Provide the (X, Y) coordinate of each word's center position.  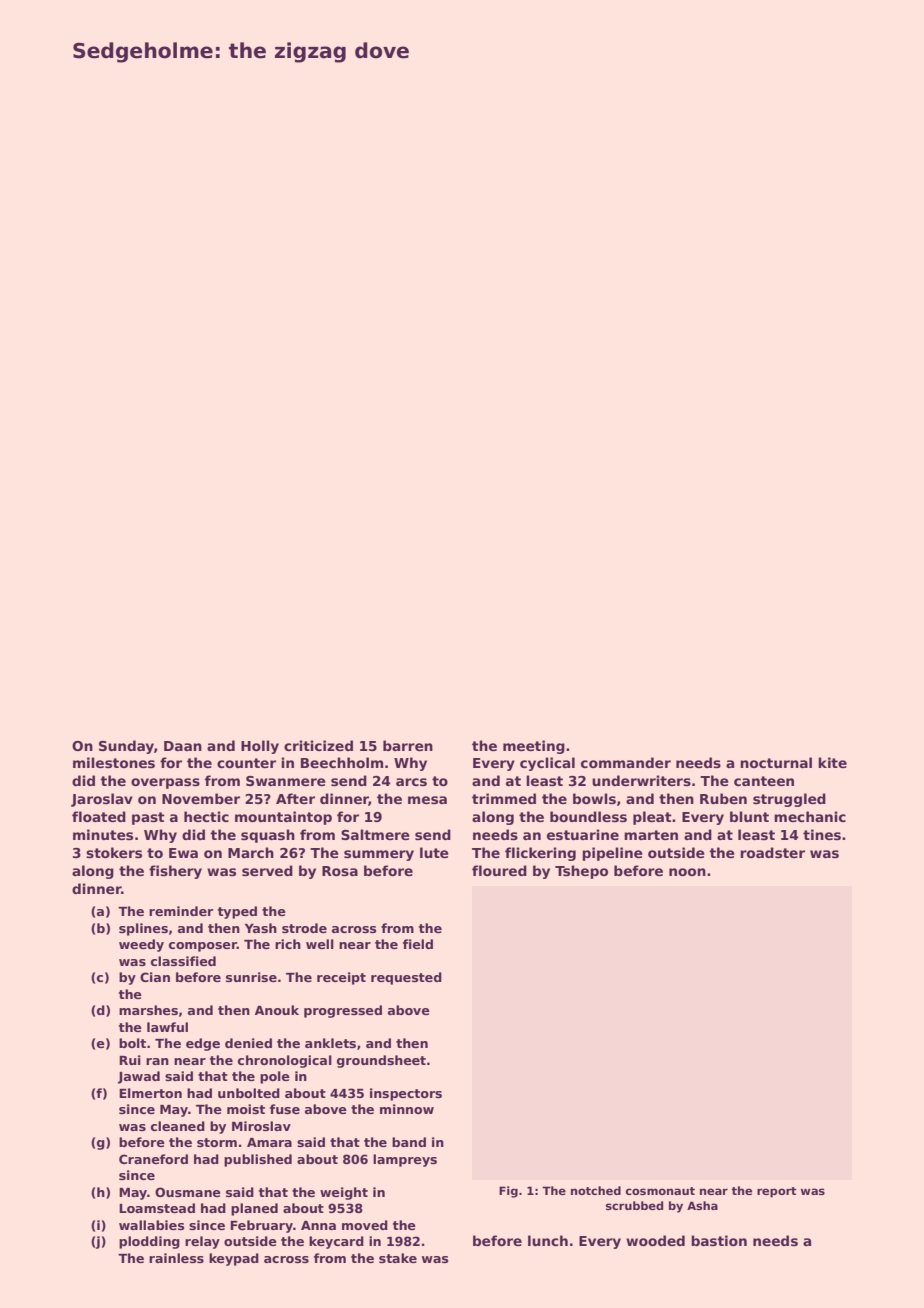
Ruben (723, 798)
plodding (149, 1242)
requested (406, 978)
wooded (655, 1240)
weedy (141, 945)
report (776, 1192)
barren (408, 745)
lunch (548, 1240)
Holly (260, 747)
